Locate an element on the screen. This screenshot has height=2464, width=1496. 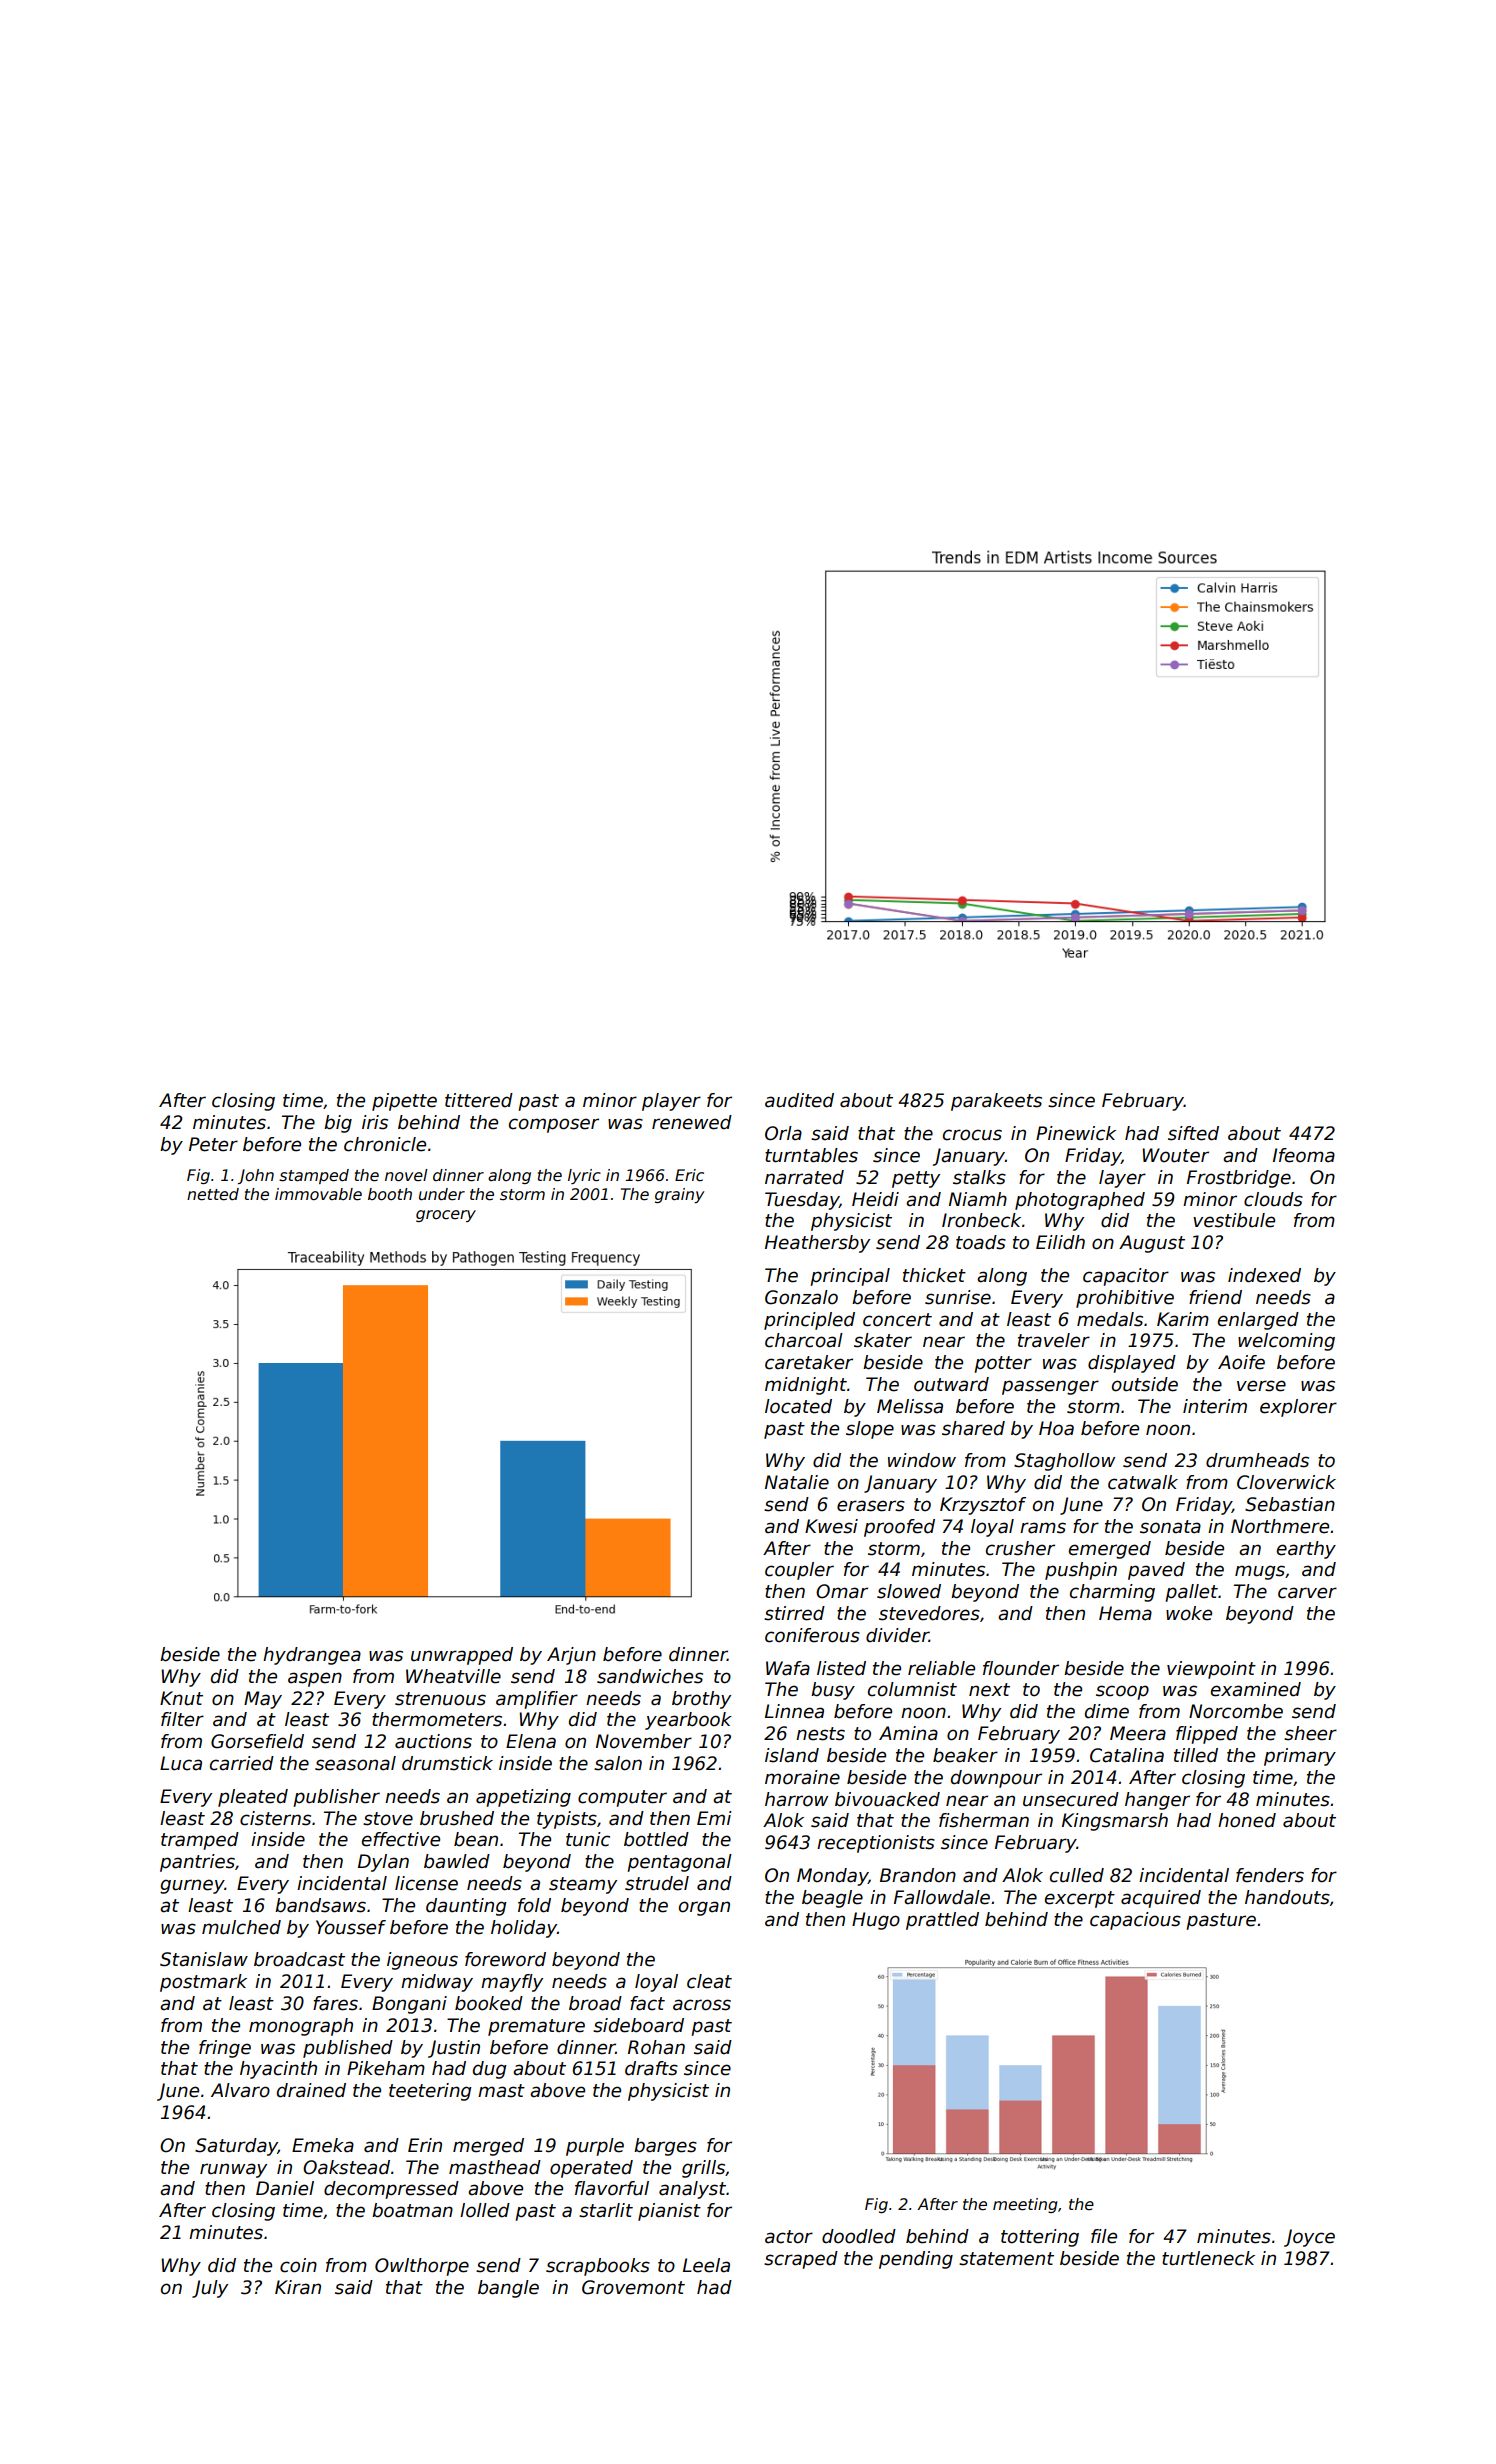
examined is located at coordinates (1256, 1689).
